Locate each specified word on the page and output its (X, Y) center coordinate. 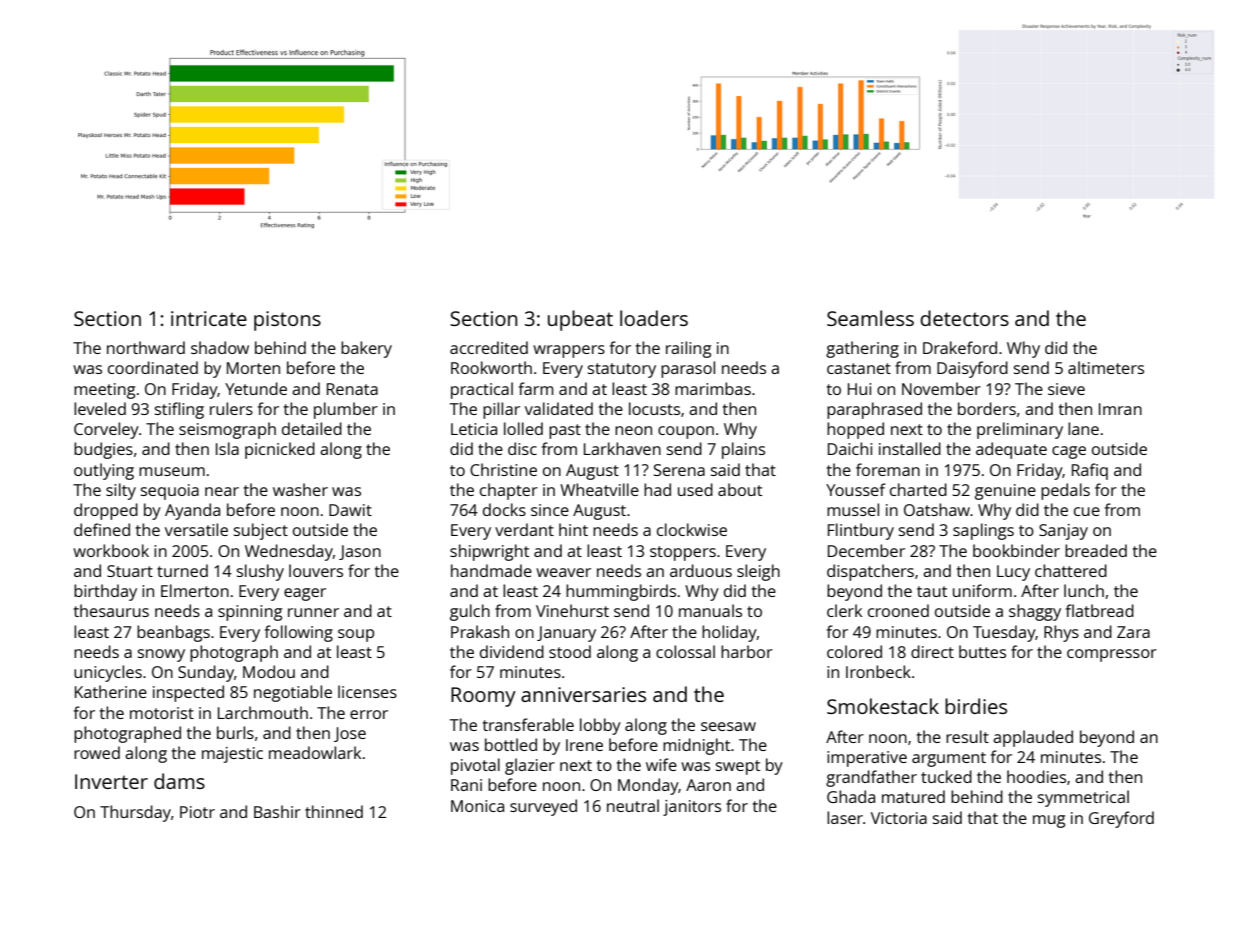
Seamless (870, 318)
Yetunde (256, 388)
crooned (898, 610)
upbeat (580, 320)
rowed (97, 752)
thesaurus (111, 610)
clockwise (692, 529)
